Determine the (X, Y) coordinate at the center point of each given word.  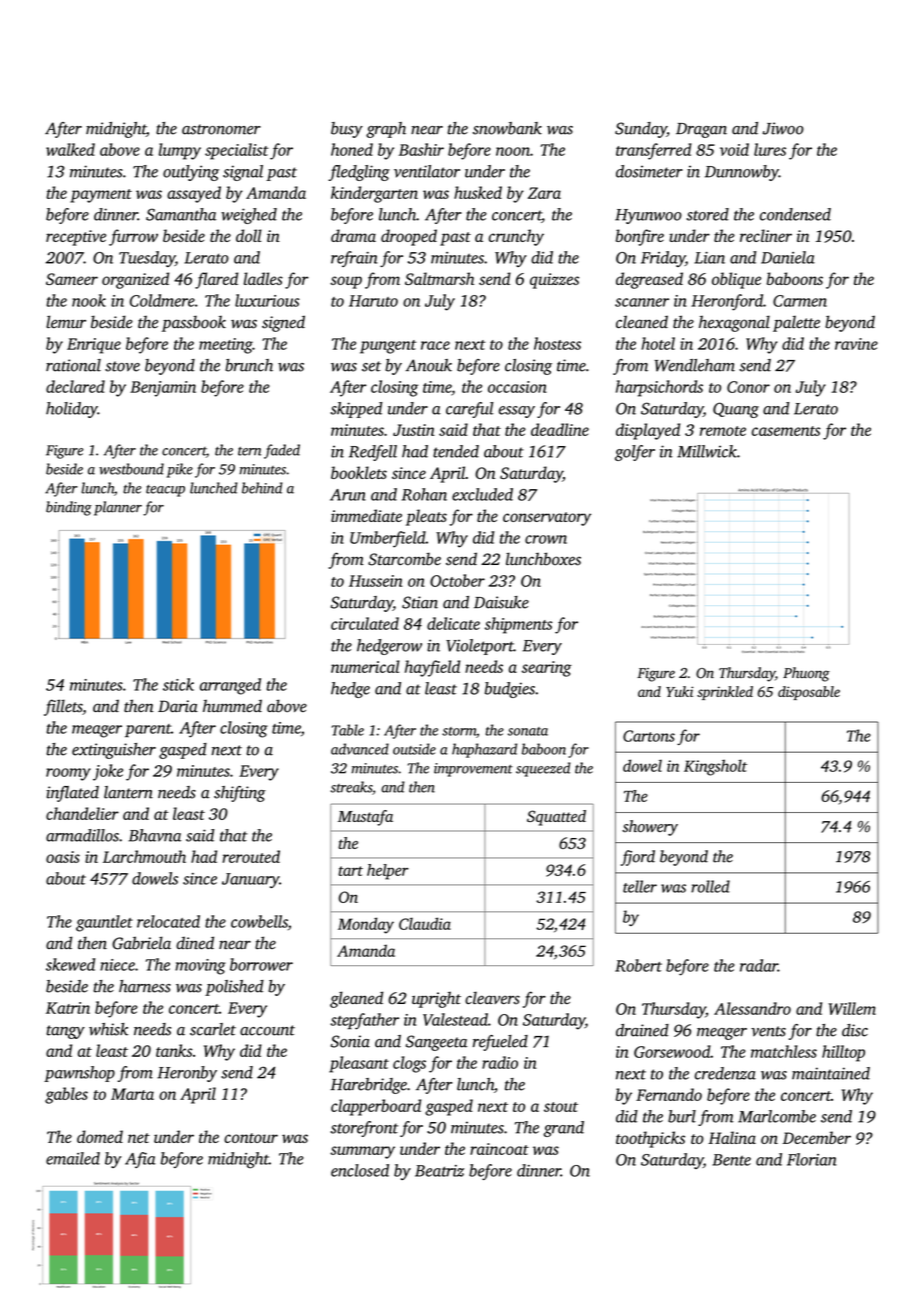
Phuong (806, 674)
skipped (356, 410)
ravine (856, 344)
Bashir (421, 149)
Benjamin (163, 389)
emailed (73, 1158)
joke (108, 772)
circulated (365, 623)
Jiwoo (783, 128)
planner (118, 508)
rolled (710, 886)
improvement (473, 770)
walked (70, 149)
